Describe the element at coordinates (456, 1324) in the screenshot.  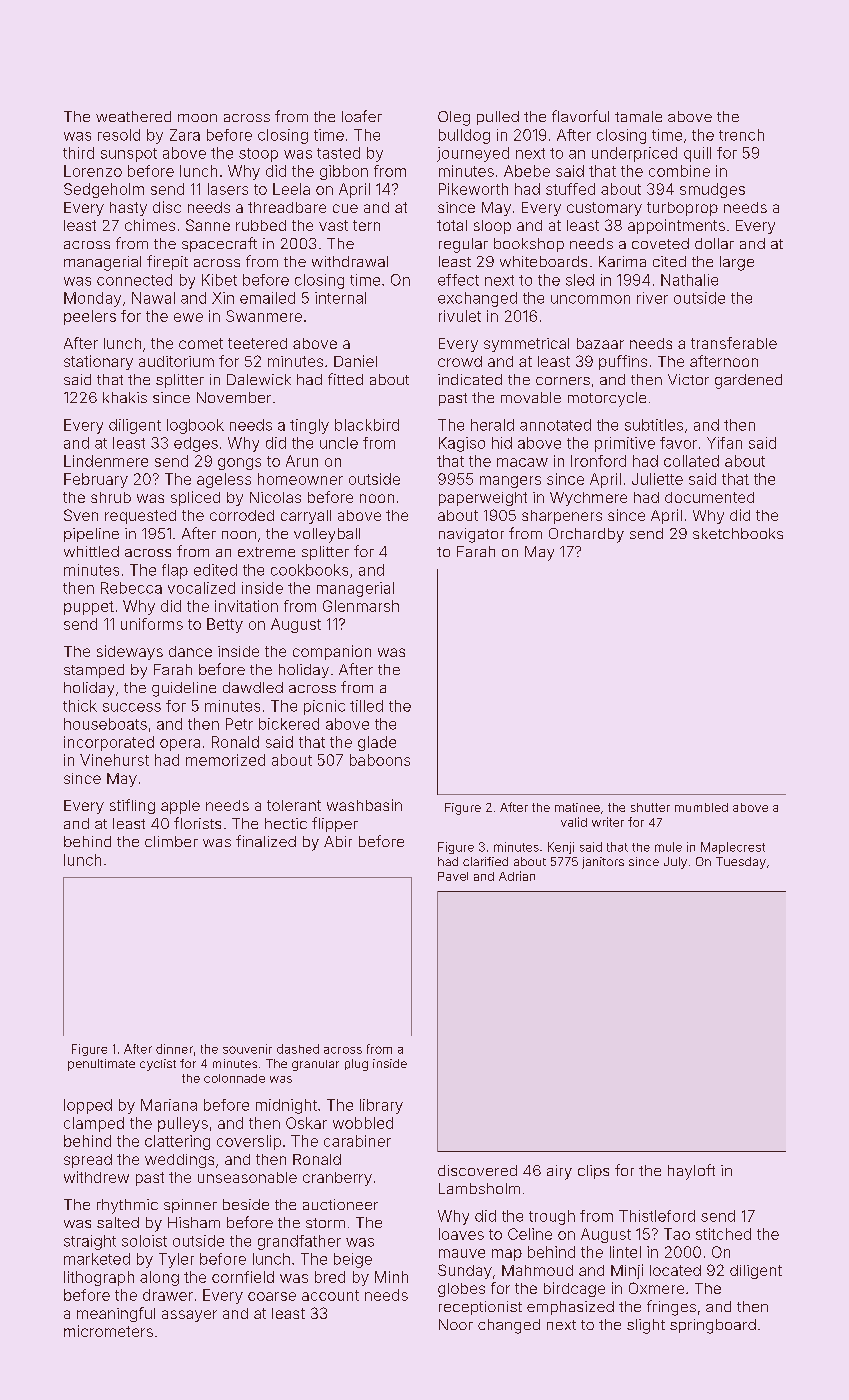
I see `Noor` at that location.
